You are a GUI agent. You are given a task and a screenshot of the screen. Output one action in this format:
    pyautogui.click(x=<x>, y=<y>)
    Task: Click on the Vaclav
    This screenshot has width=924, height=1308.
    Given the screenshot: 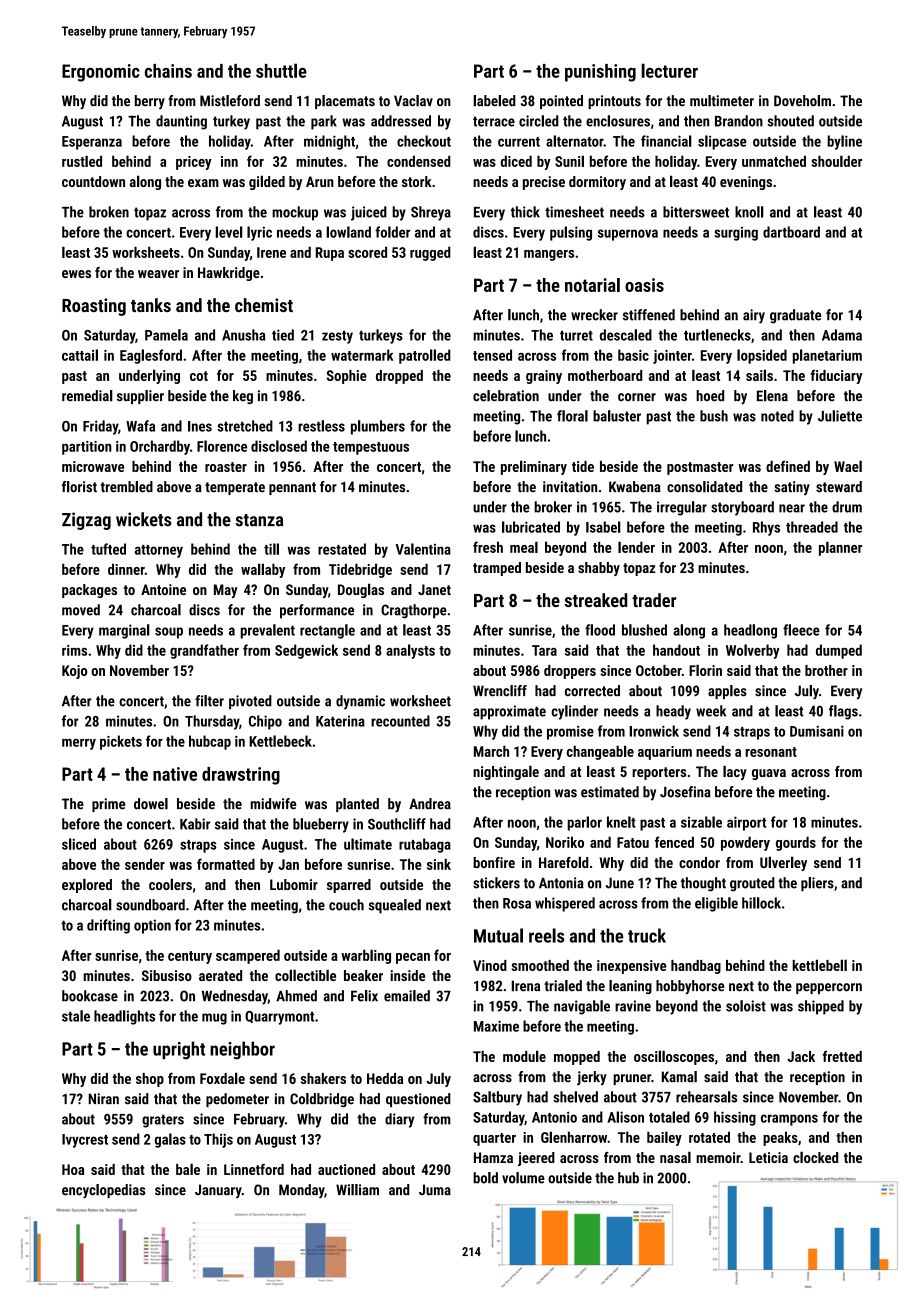 What is the action you would take?
    pyautogui.click(x=413, y=101)
